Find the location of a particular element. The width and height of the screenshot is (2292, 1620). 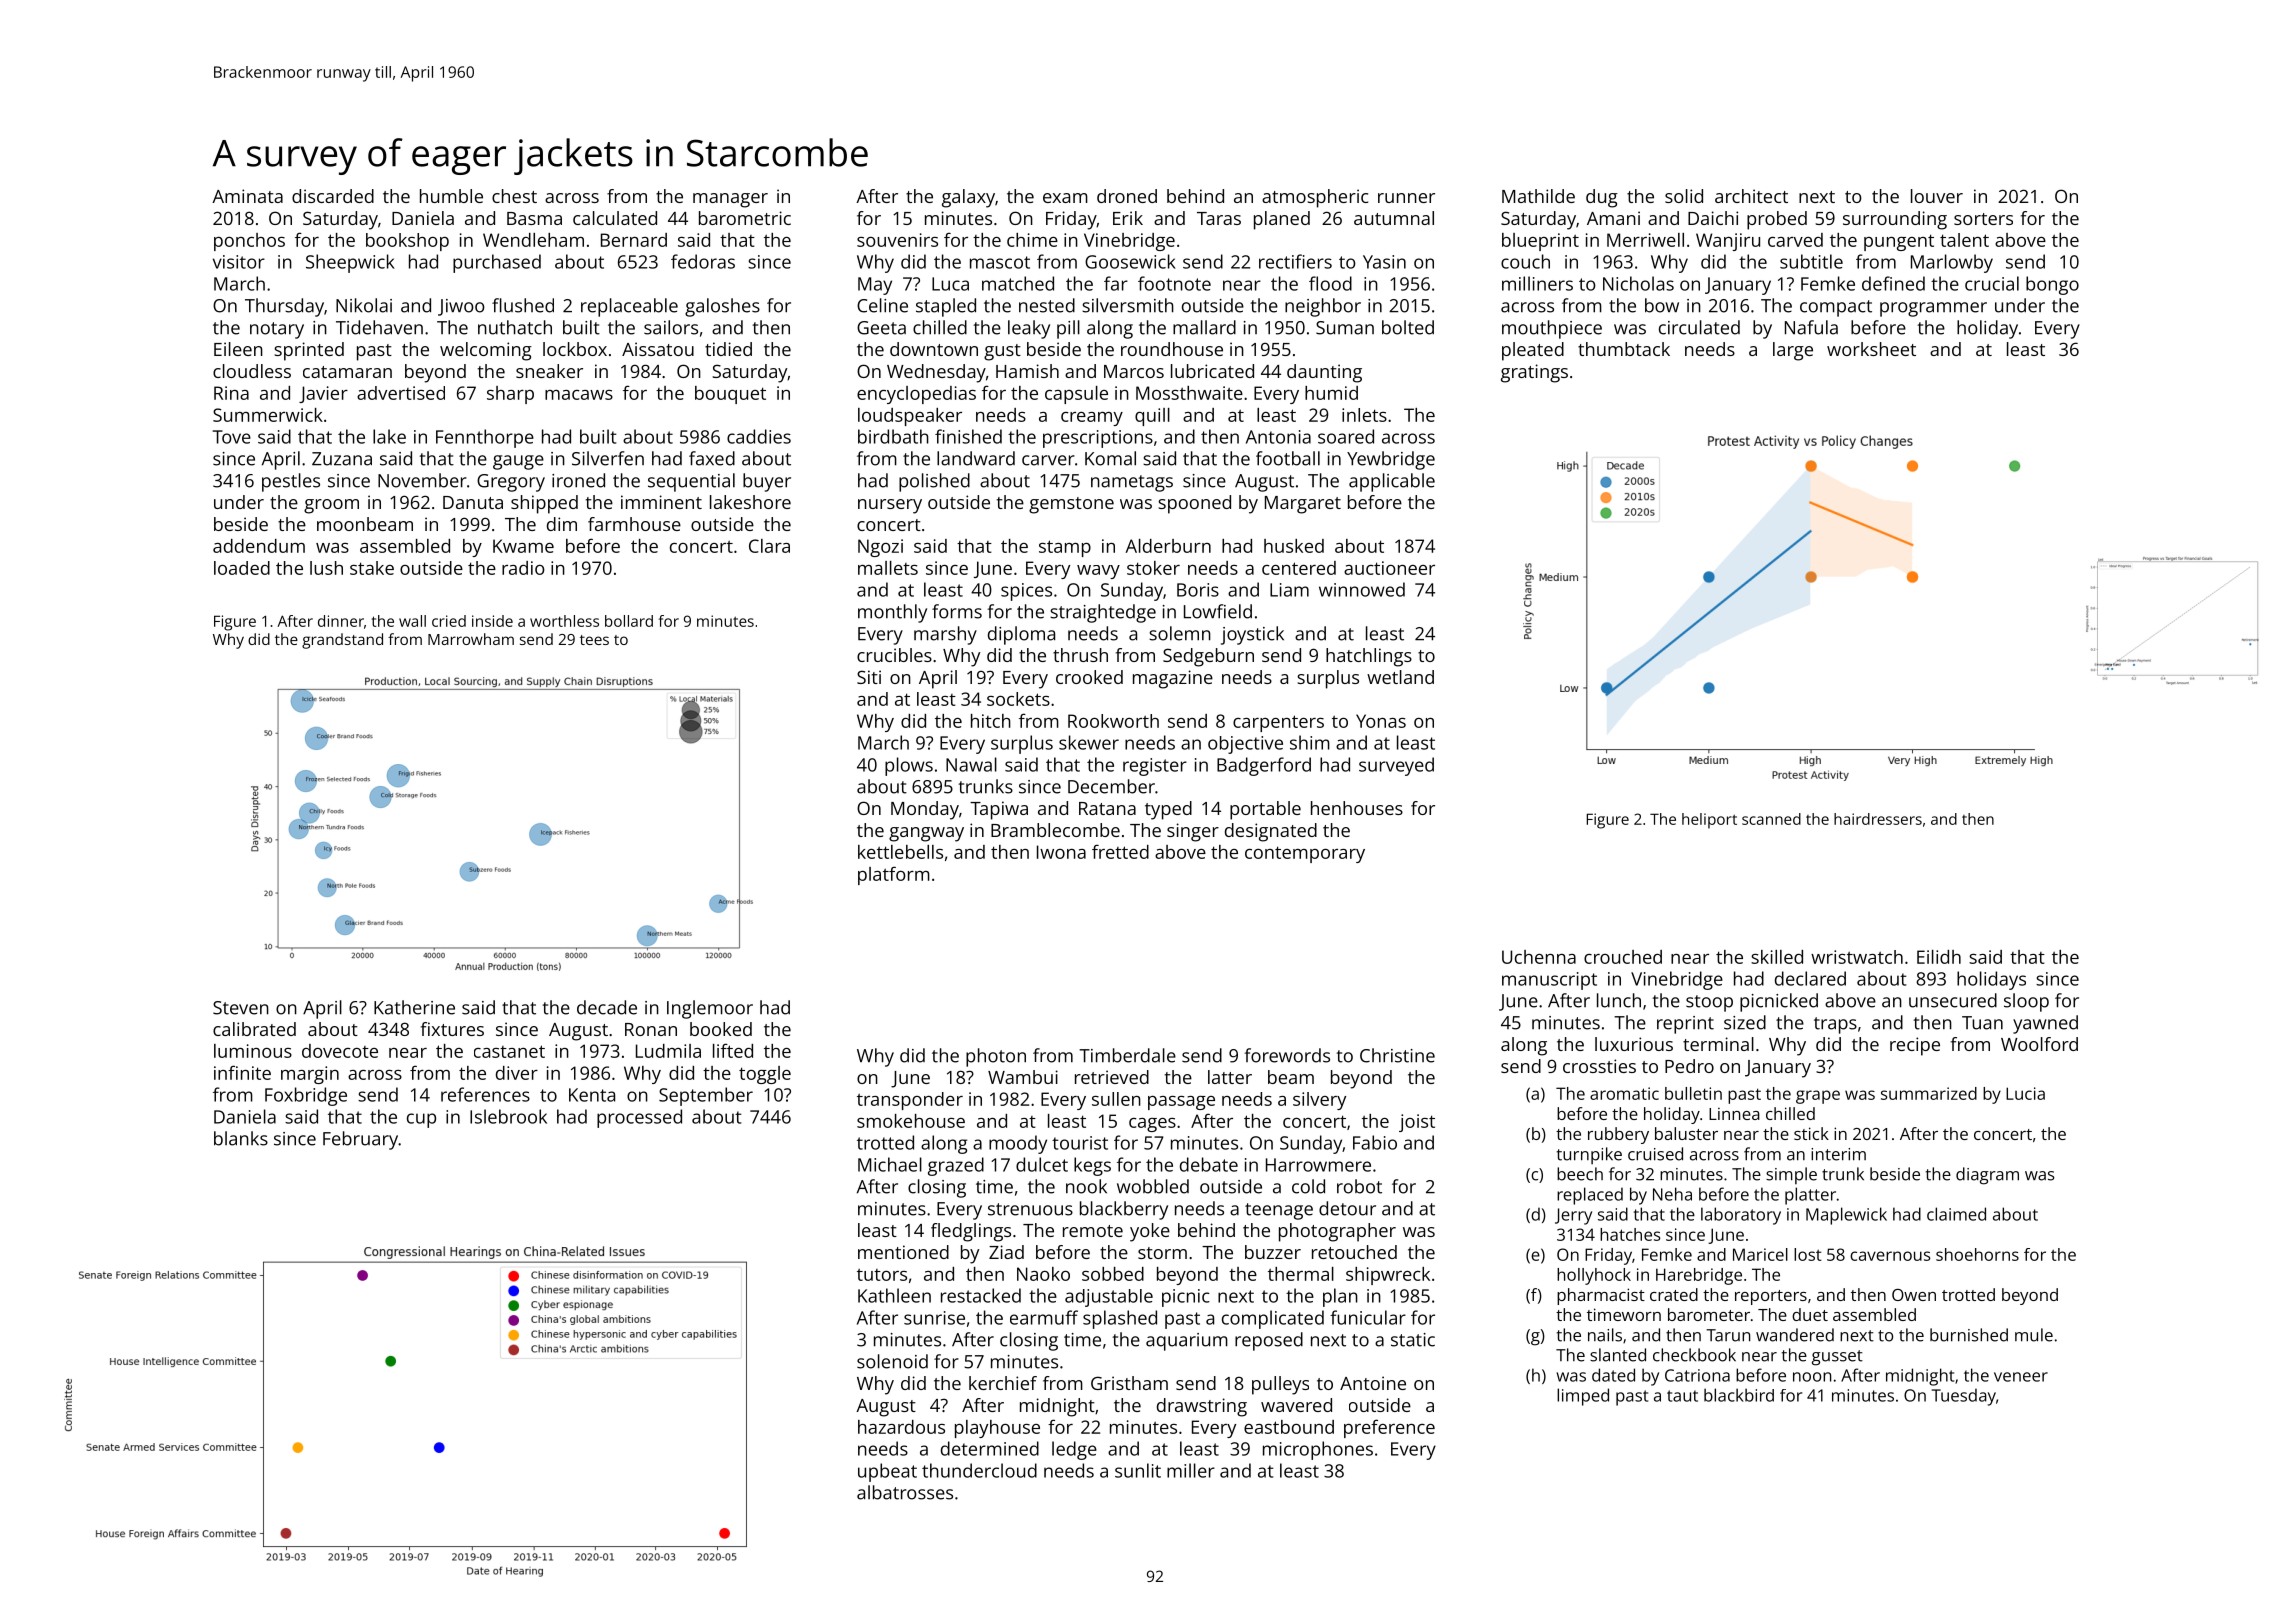

contemporary is located at coordinates (1305, 854).
